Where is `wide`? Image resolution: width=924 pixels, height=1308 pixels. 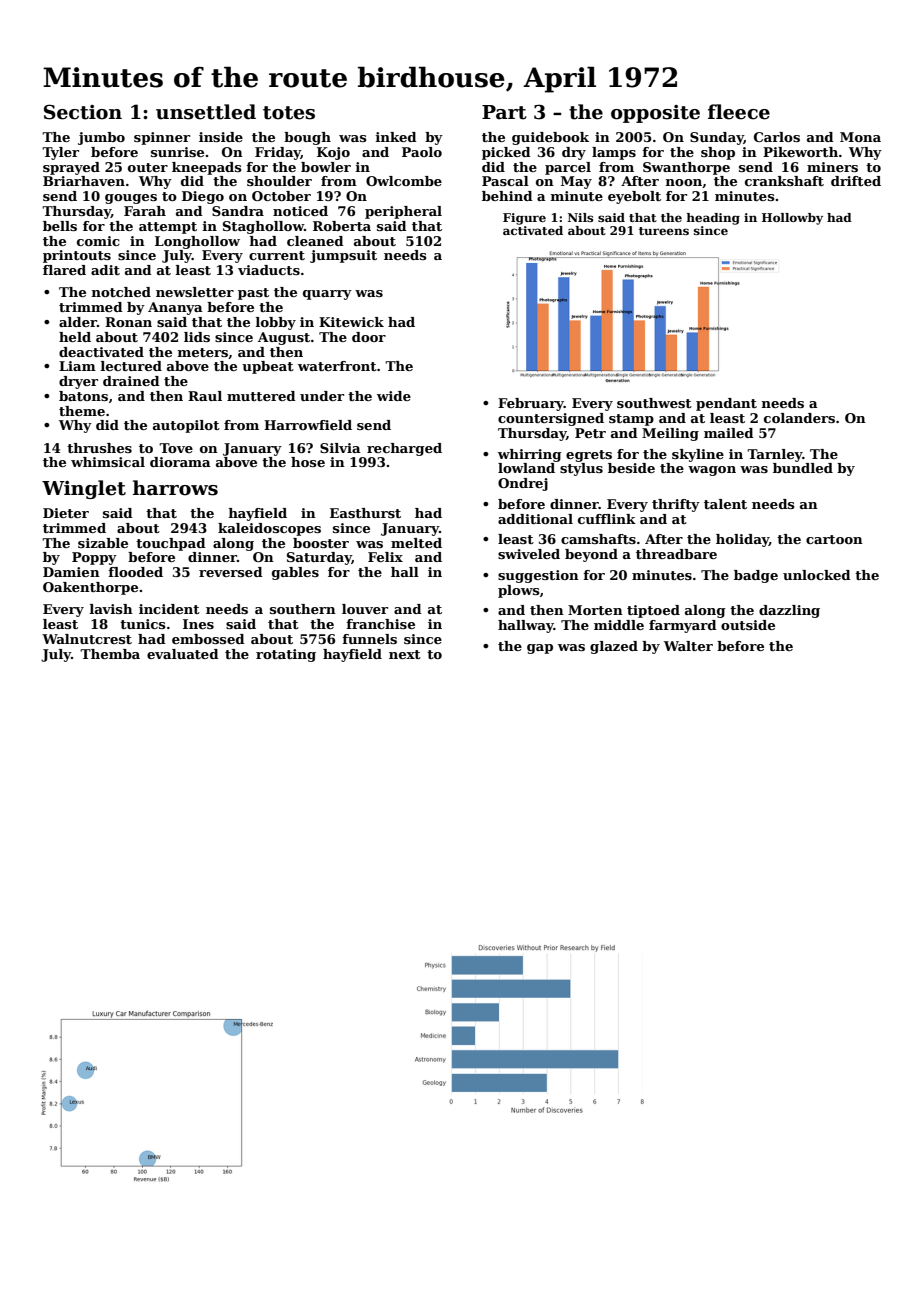 wide is located at coordinates (394, 396).
